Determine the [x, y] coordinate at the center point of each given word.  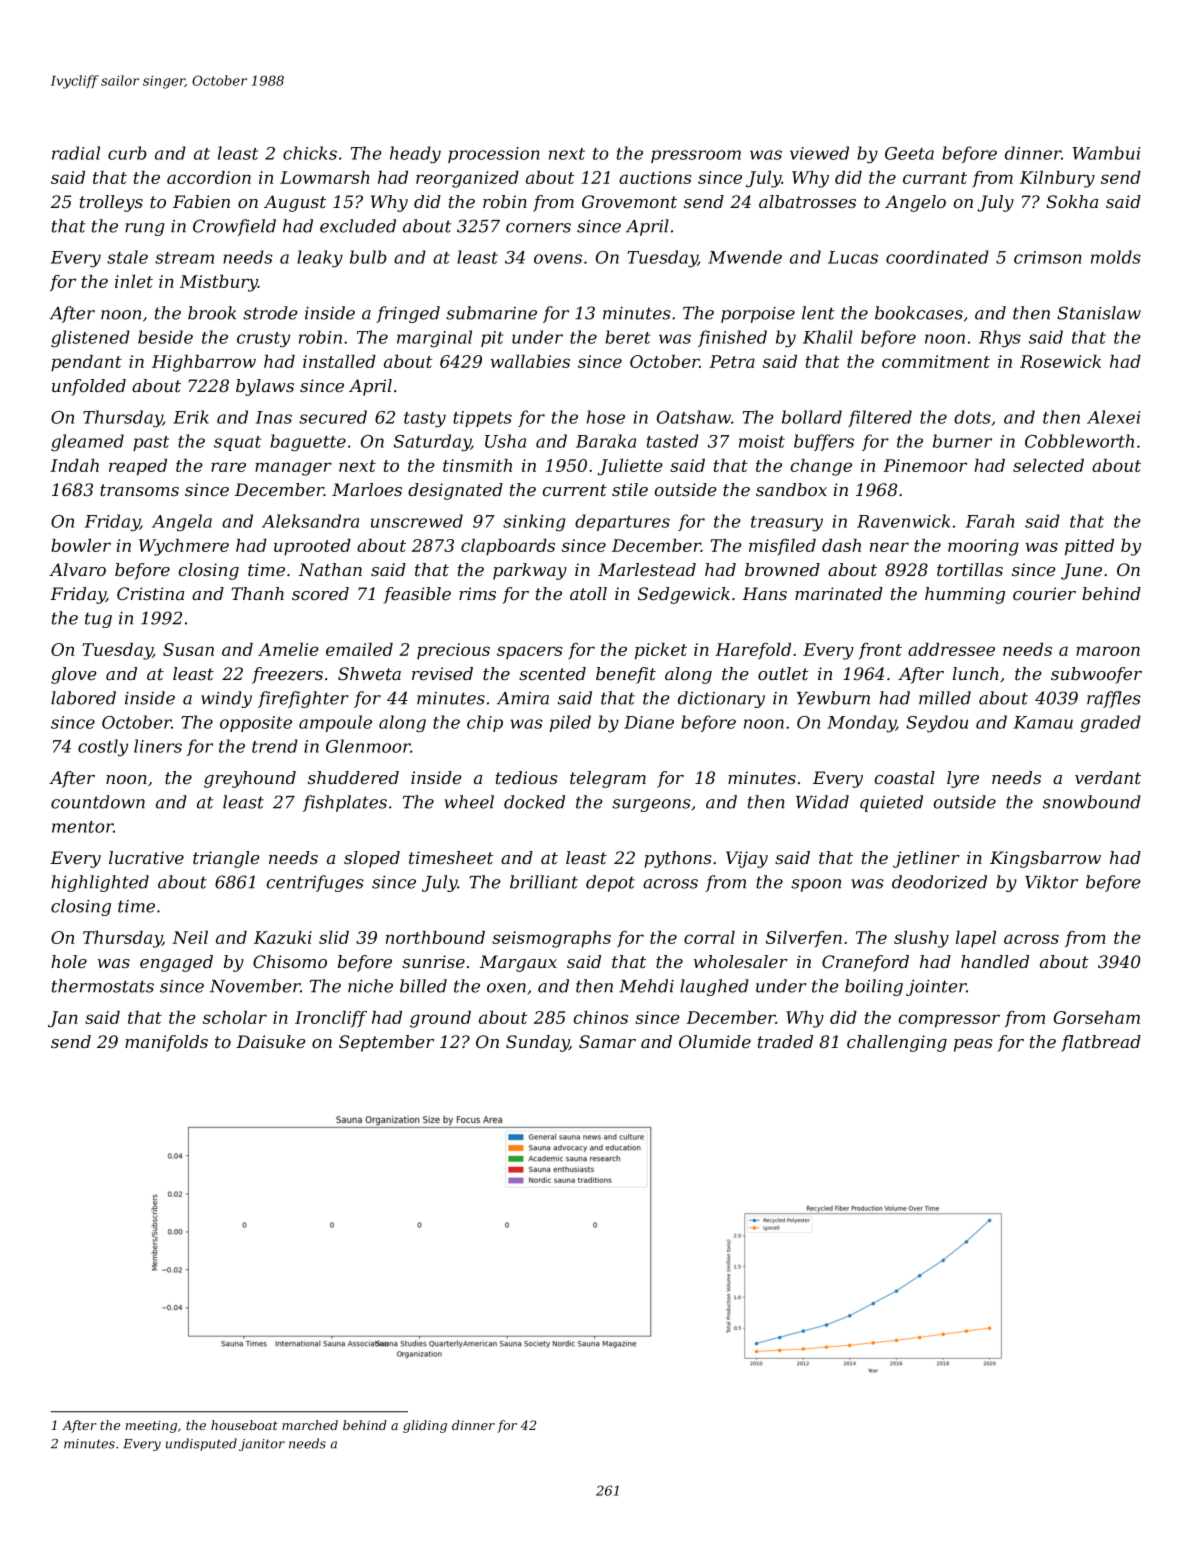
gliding [425, 1426]
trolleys [111, 203]
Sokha [1072, 201]
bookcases [919, 313]
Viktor [1051, 882]
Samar [607, 1041]
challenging [897, 1043]
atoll [588, 593]
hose [606, 417]
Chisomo [290, 961]
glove [74, 675]
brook [212, 313]
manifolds [166, 1043]
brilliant [544, 882]
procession [493, 155]
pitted [1089, 547]
